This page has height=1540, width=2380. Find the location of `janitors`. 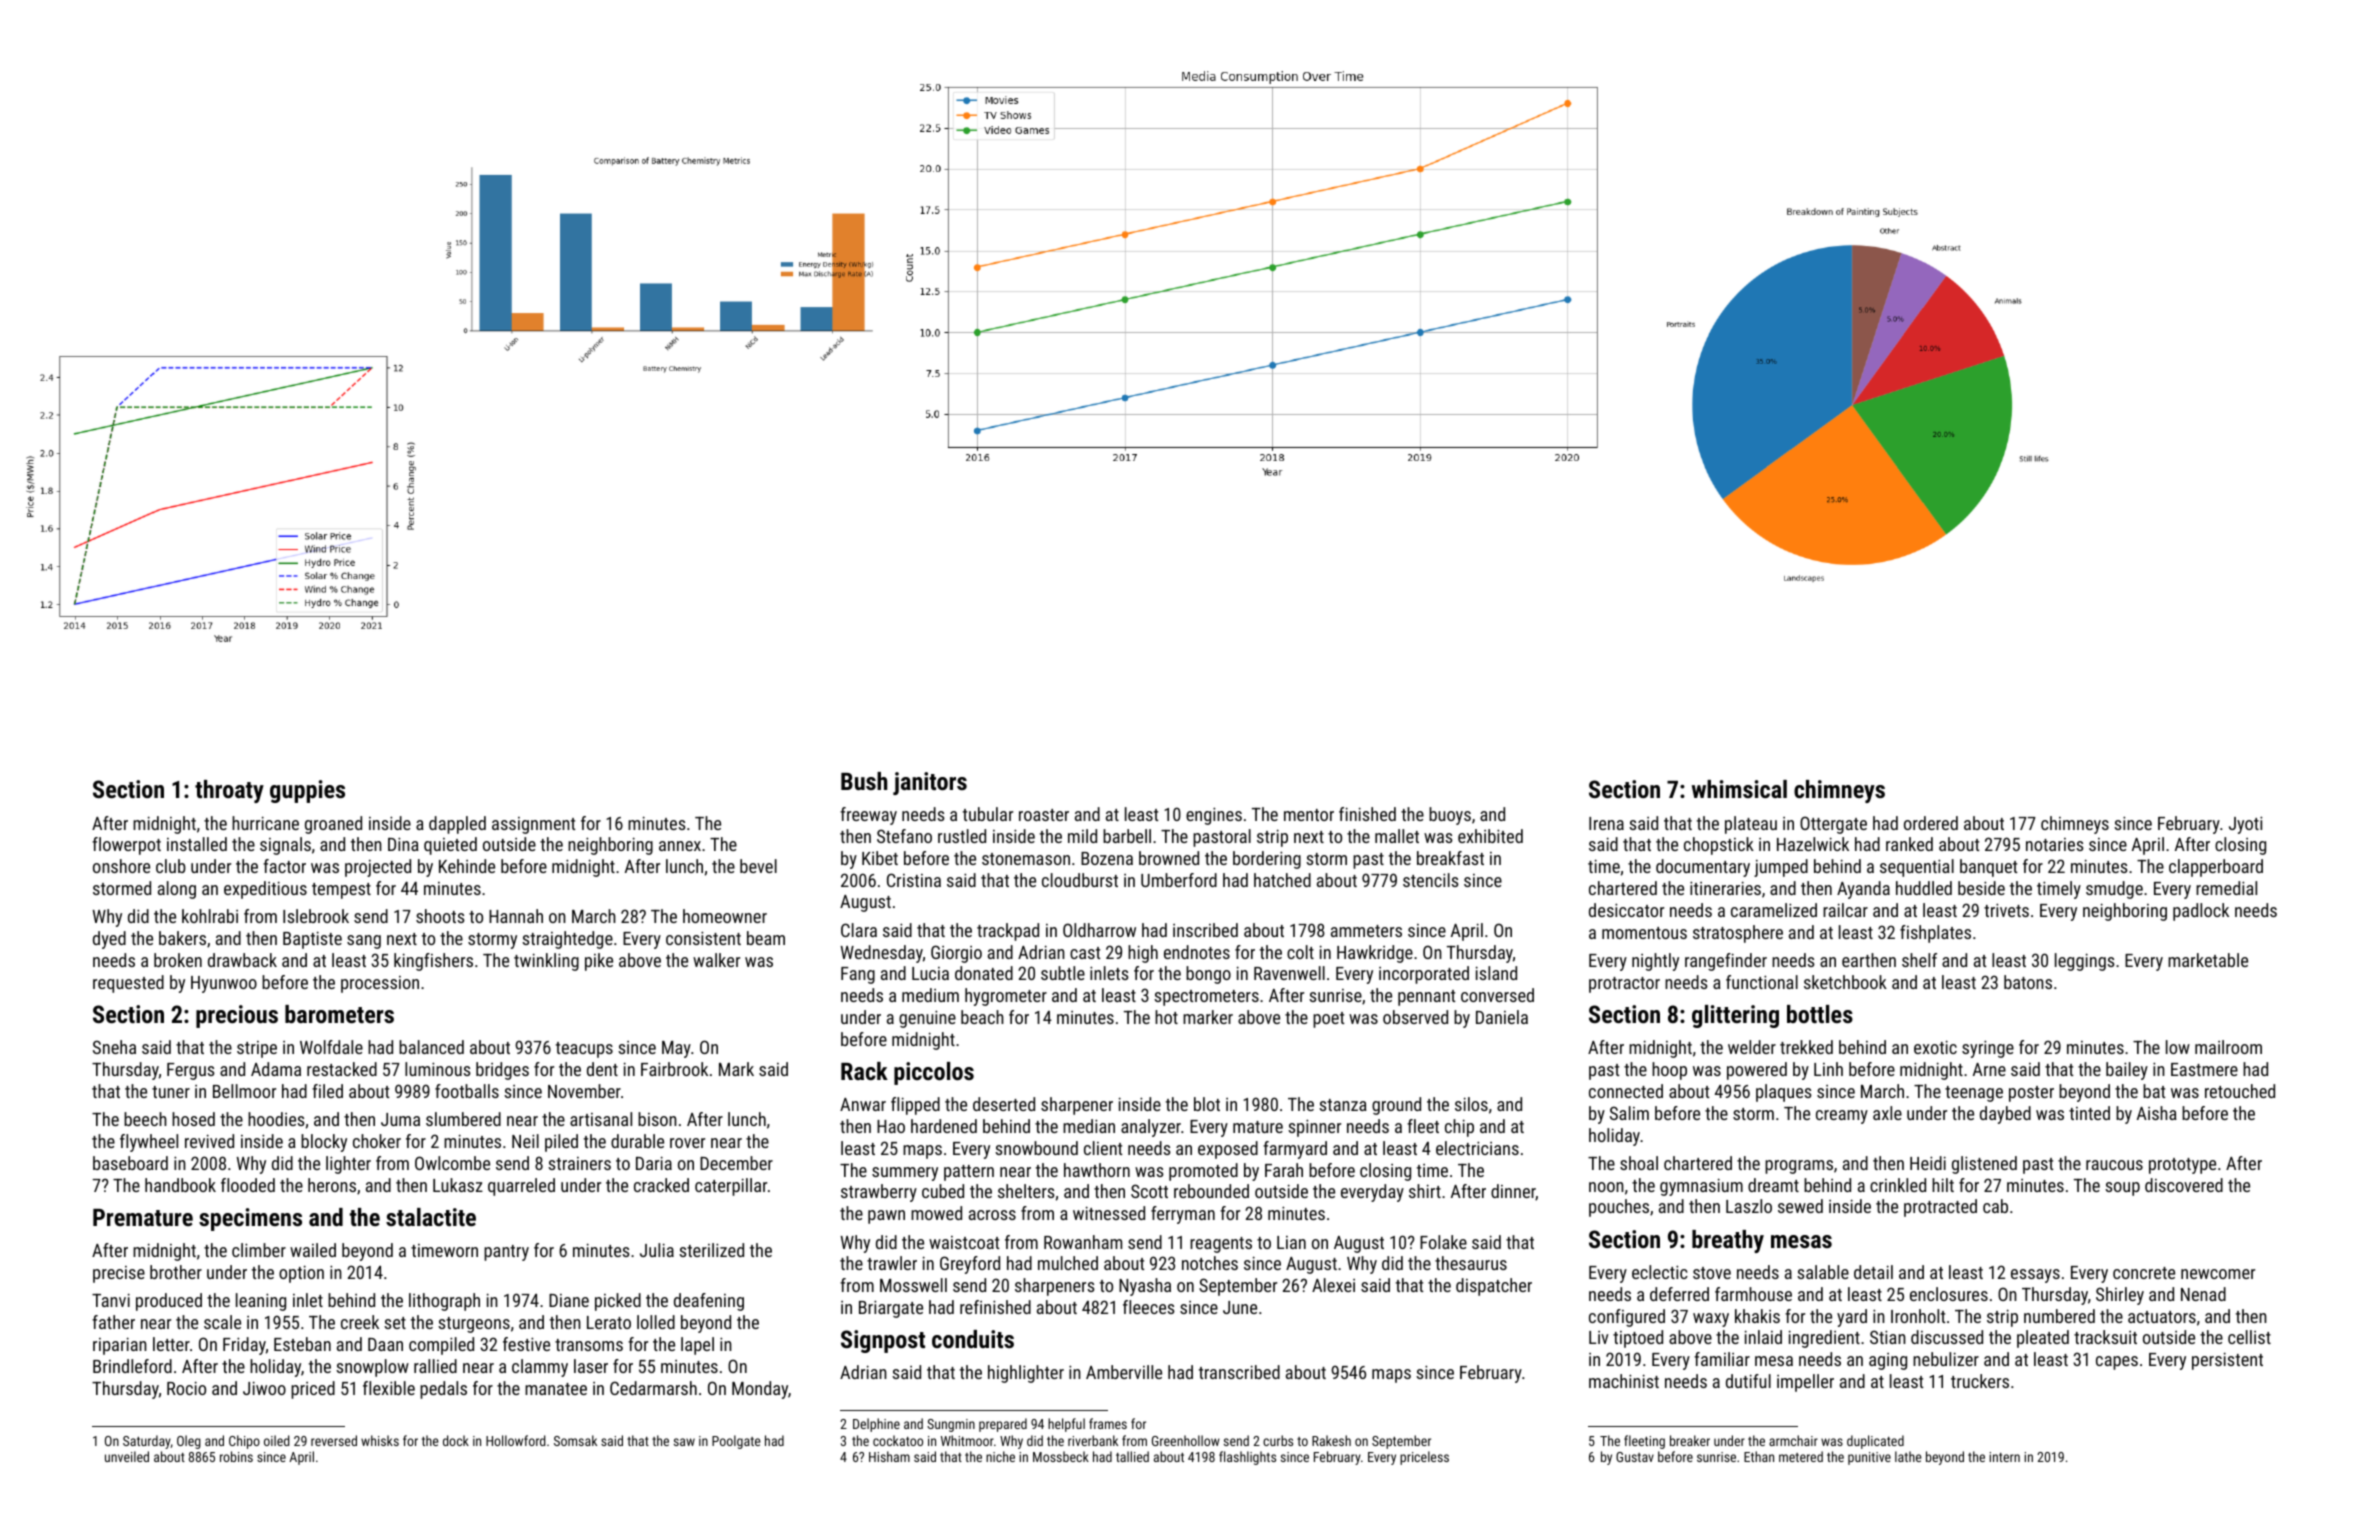

janitors is located at coordinates (930, 783).
